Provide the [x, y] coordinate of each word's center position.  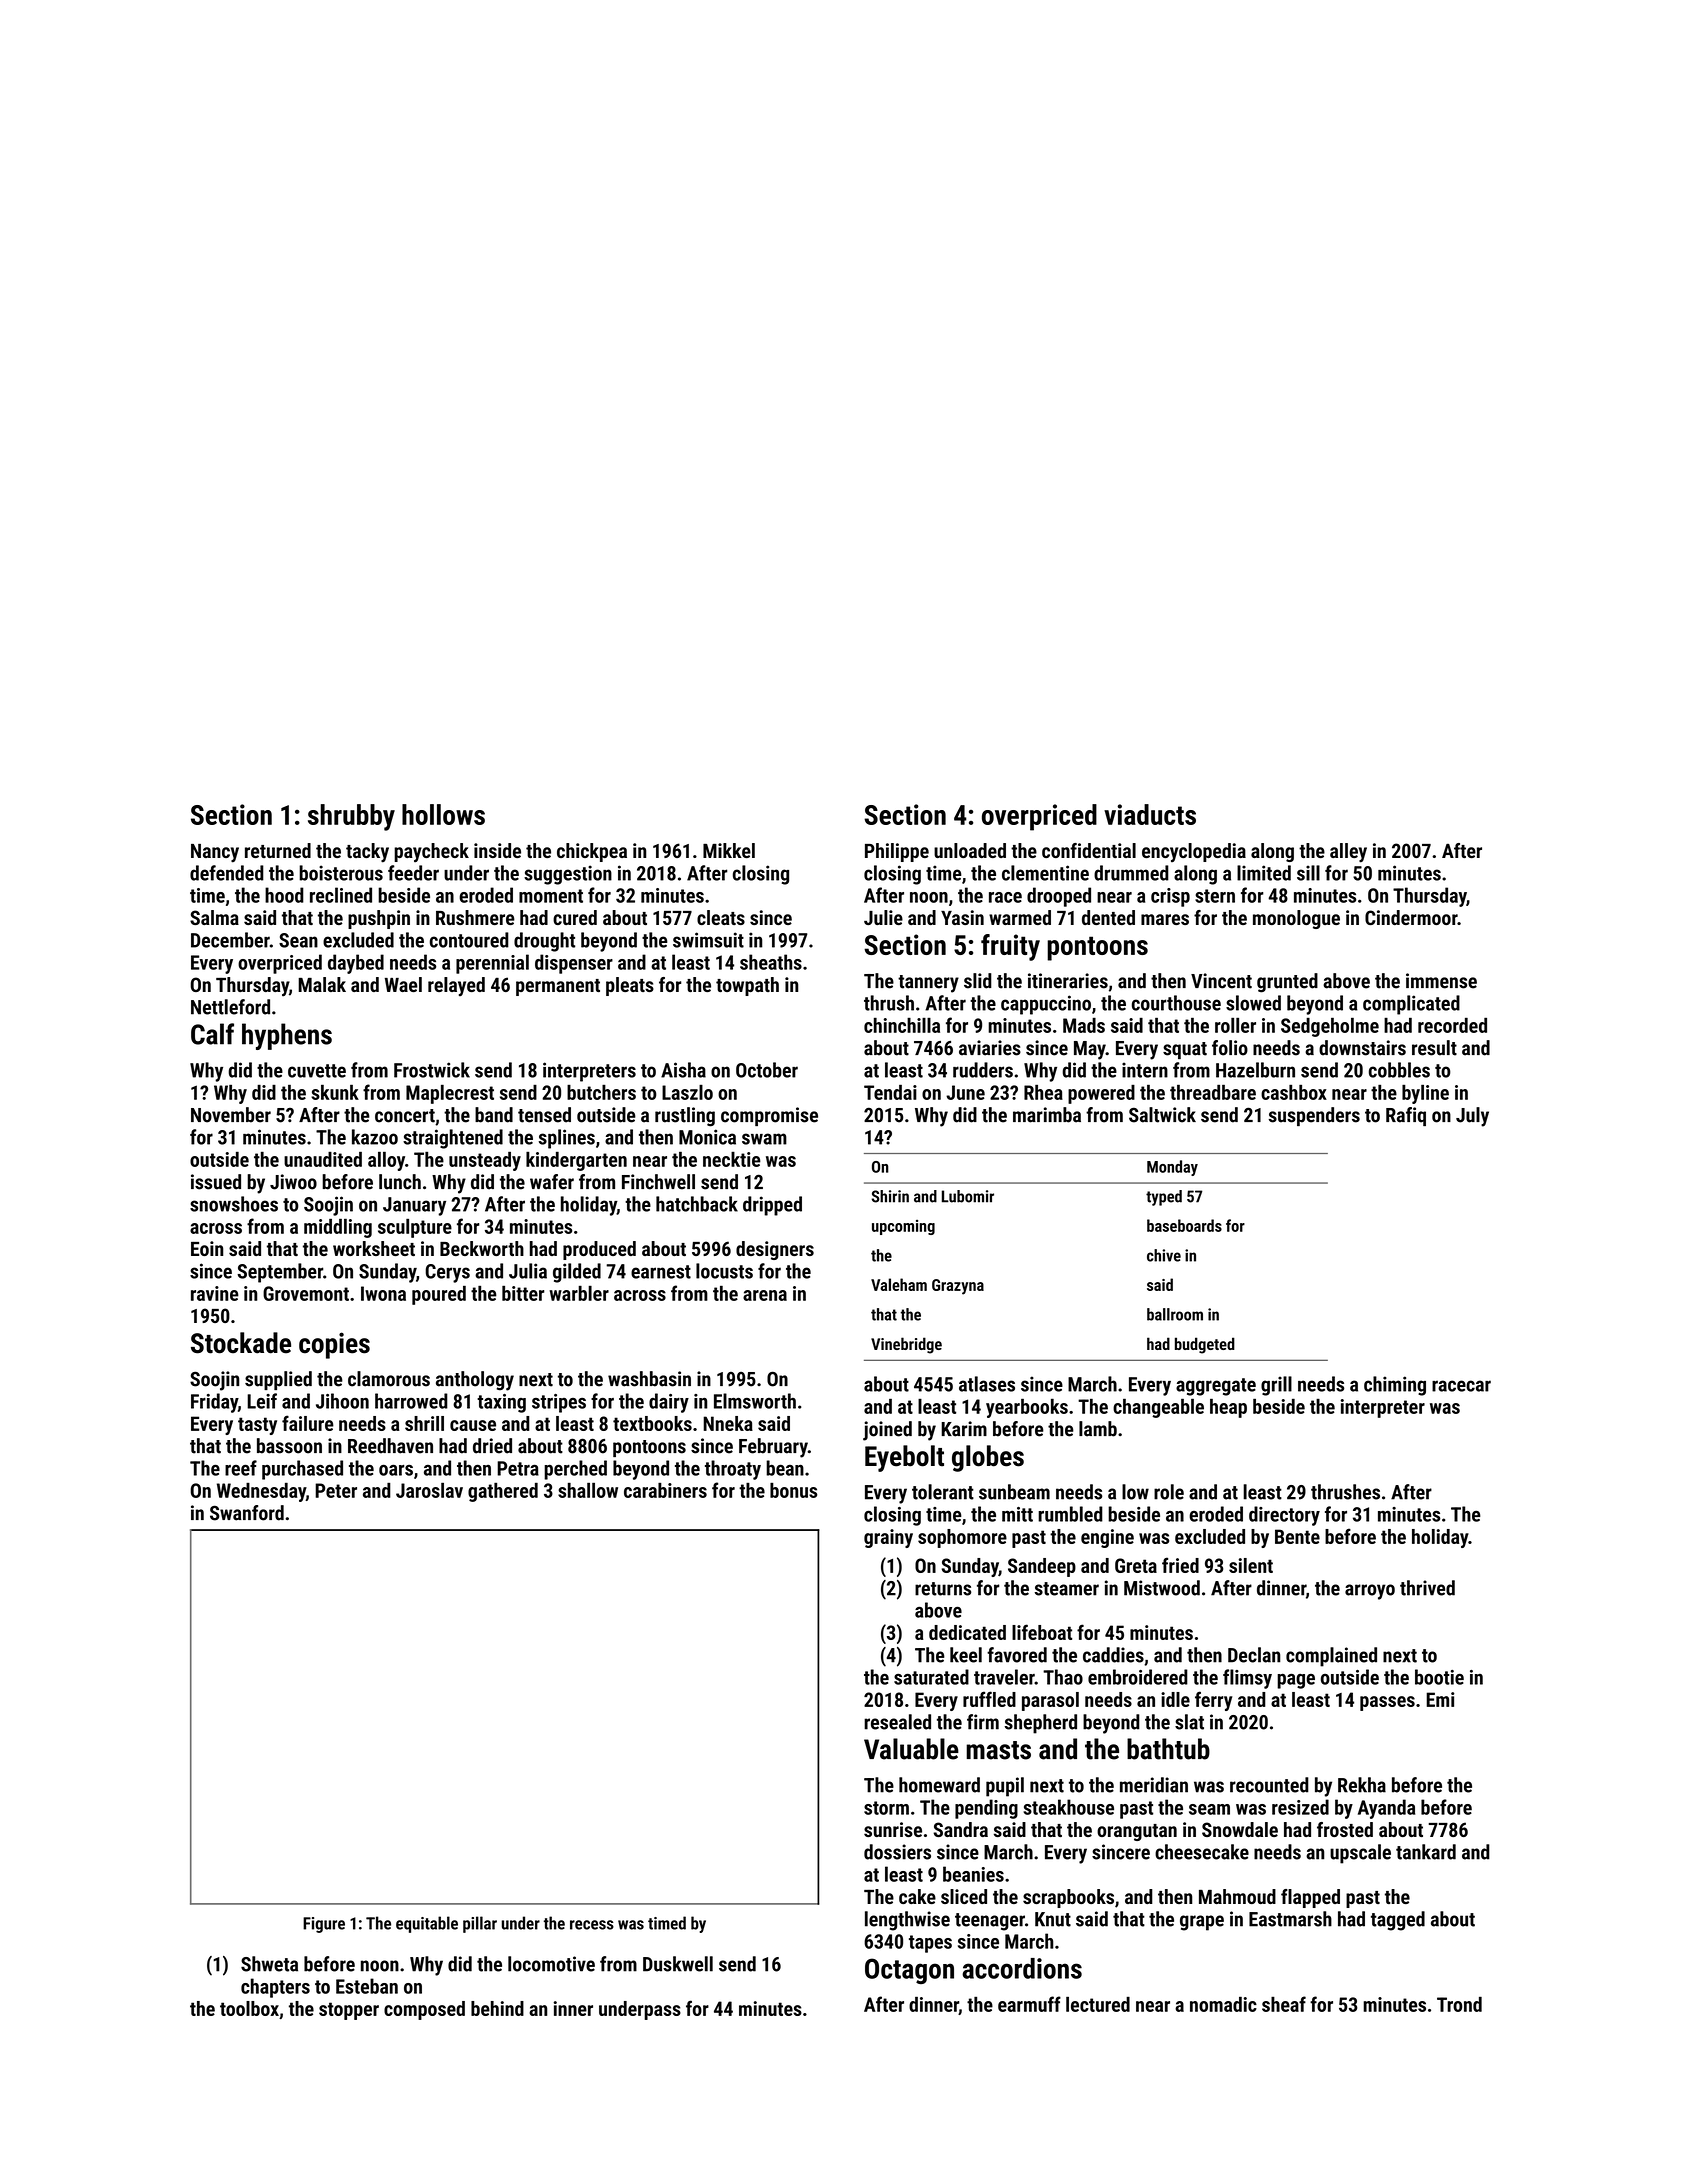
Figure [324, 1925]
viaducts [1150, 814]
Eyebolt [904, 1458]
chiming [1395, 1386]
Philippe [897, 852]
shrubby [351, 817]
